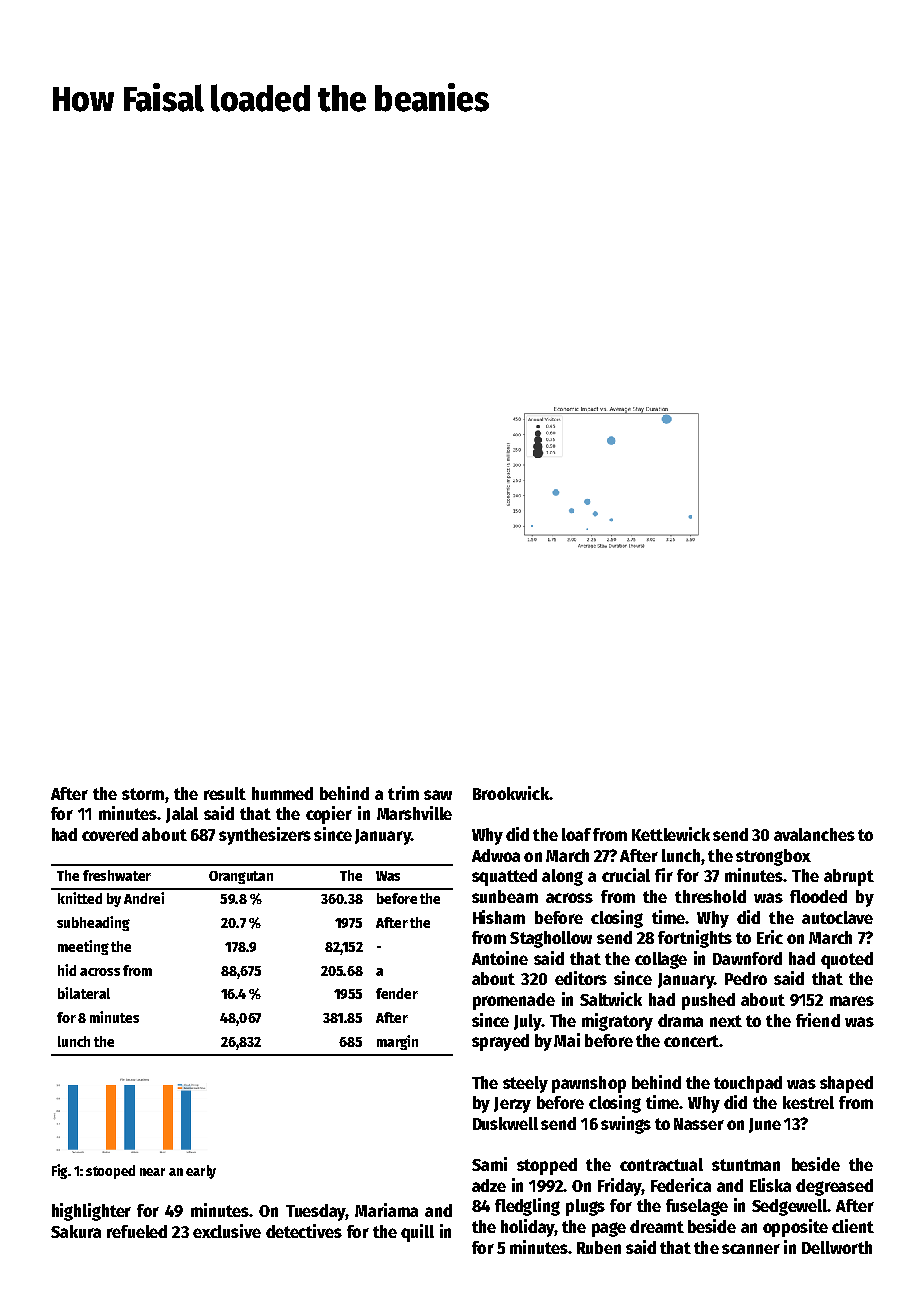 The image size is (924, 1308). What do you see at coordinates (386, 1210) in the document?
I see `Mariama` at bounding box center [386, 1210].
